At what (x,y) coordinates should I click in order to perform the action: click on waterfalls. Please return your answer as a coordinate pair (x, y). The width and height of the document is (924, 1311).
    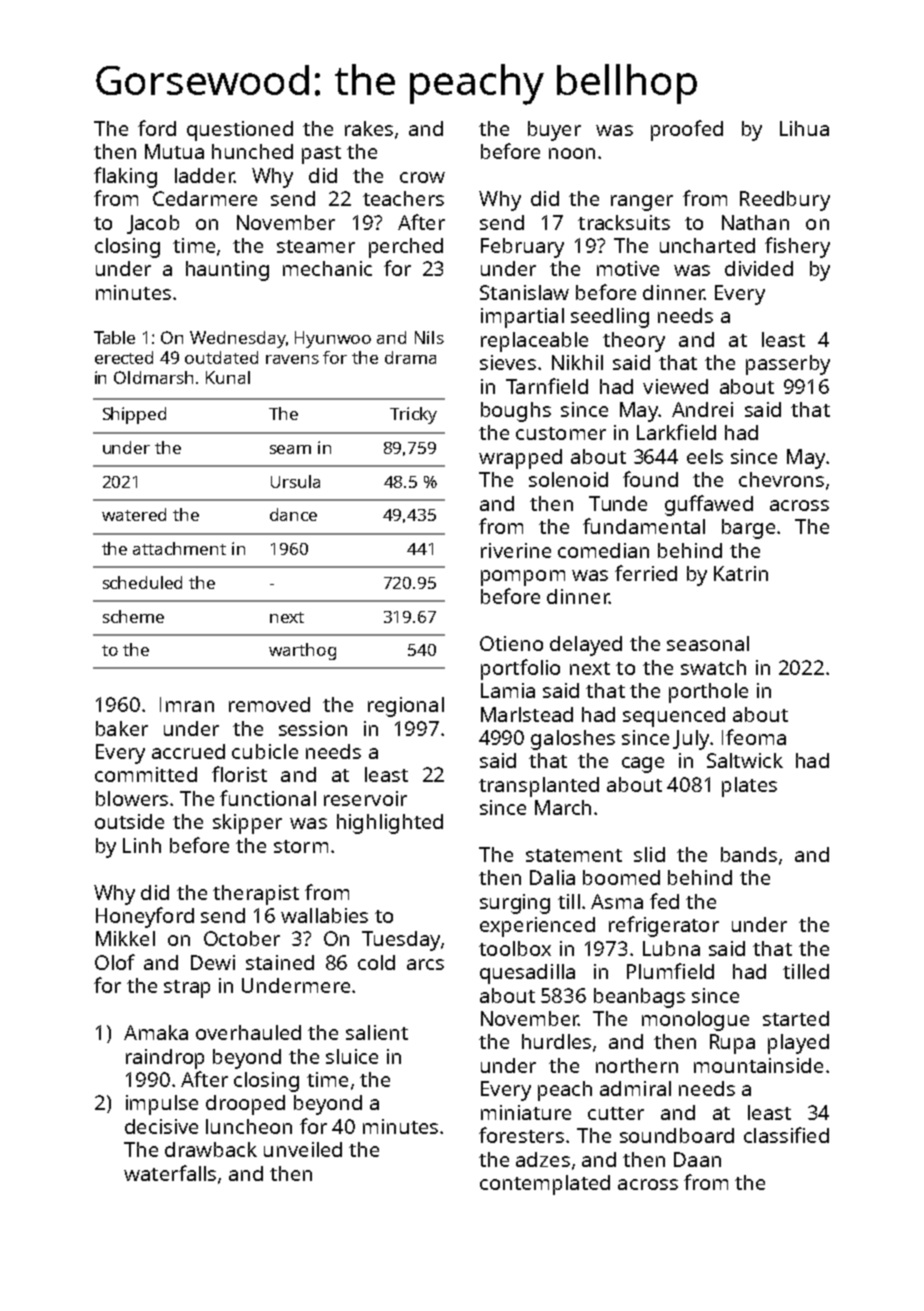
    Looking at the image, I should click on (170, 1173).
